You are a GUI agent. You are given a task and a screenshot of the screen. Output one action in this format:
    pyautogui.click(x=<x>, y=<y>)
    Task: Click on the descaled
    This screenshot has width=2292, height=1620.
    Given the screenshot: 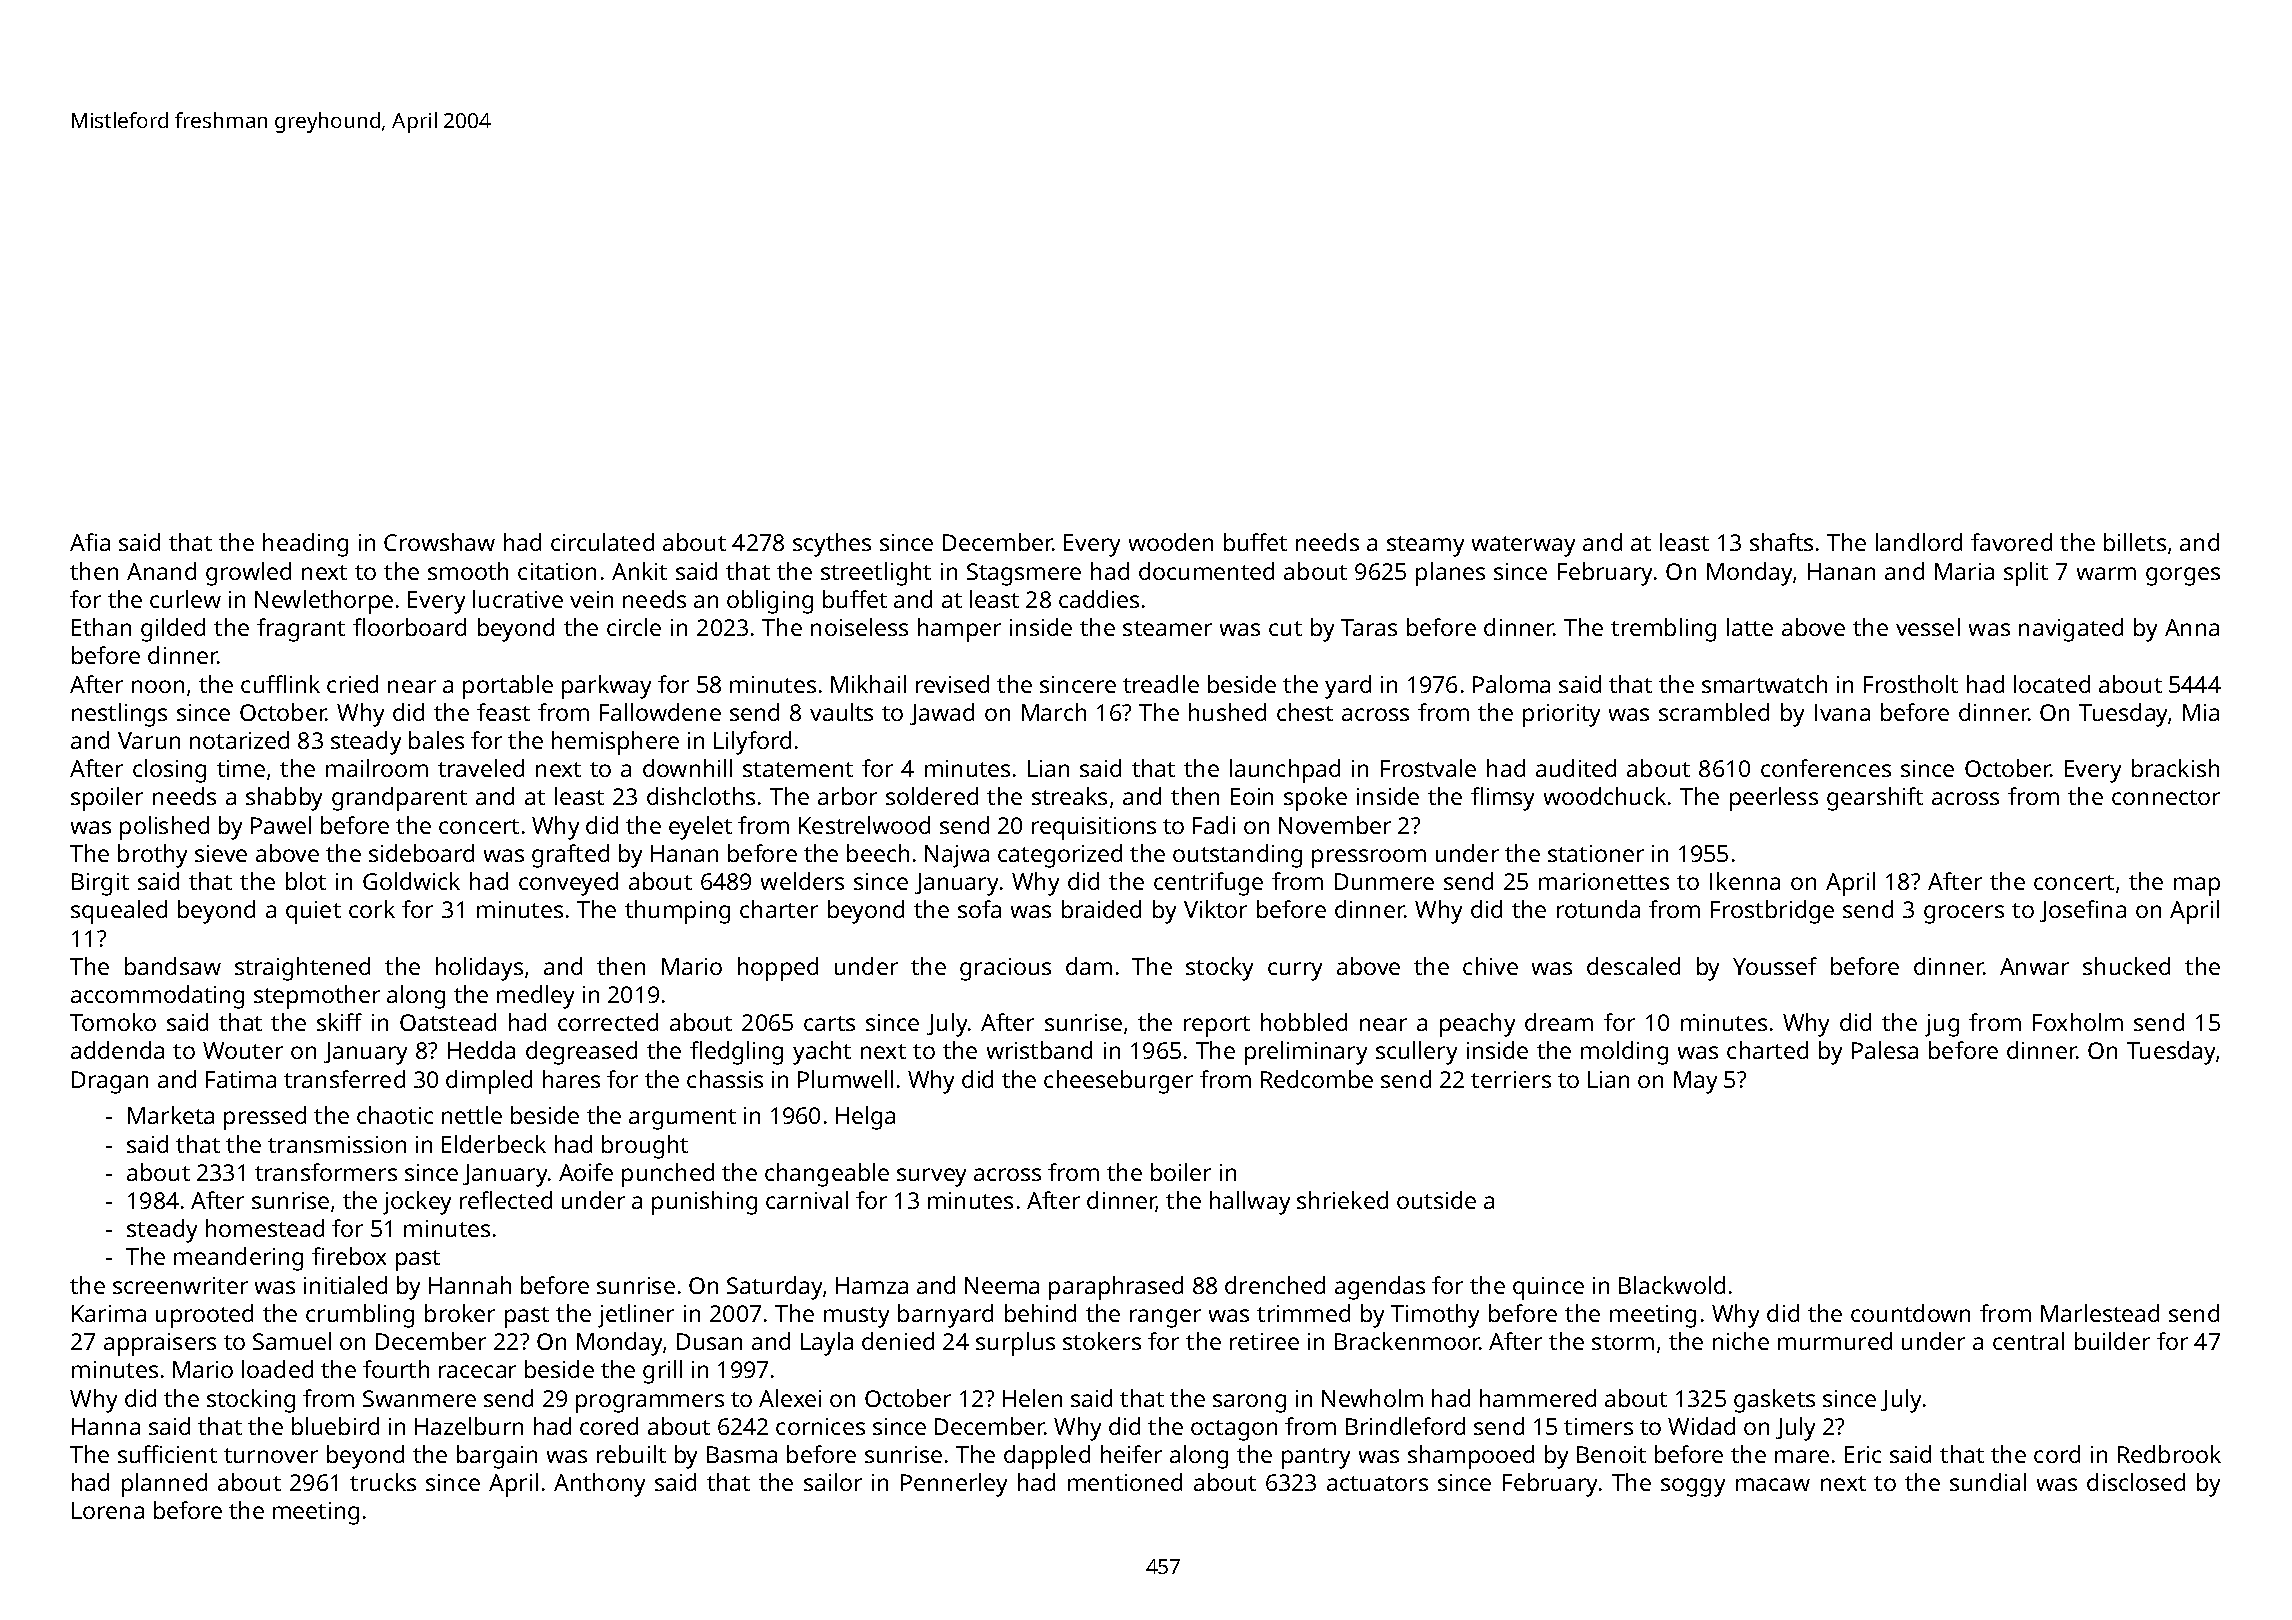 What is the action you would take?
    pyautogui.click(x=1633, y=966)
